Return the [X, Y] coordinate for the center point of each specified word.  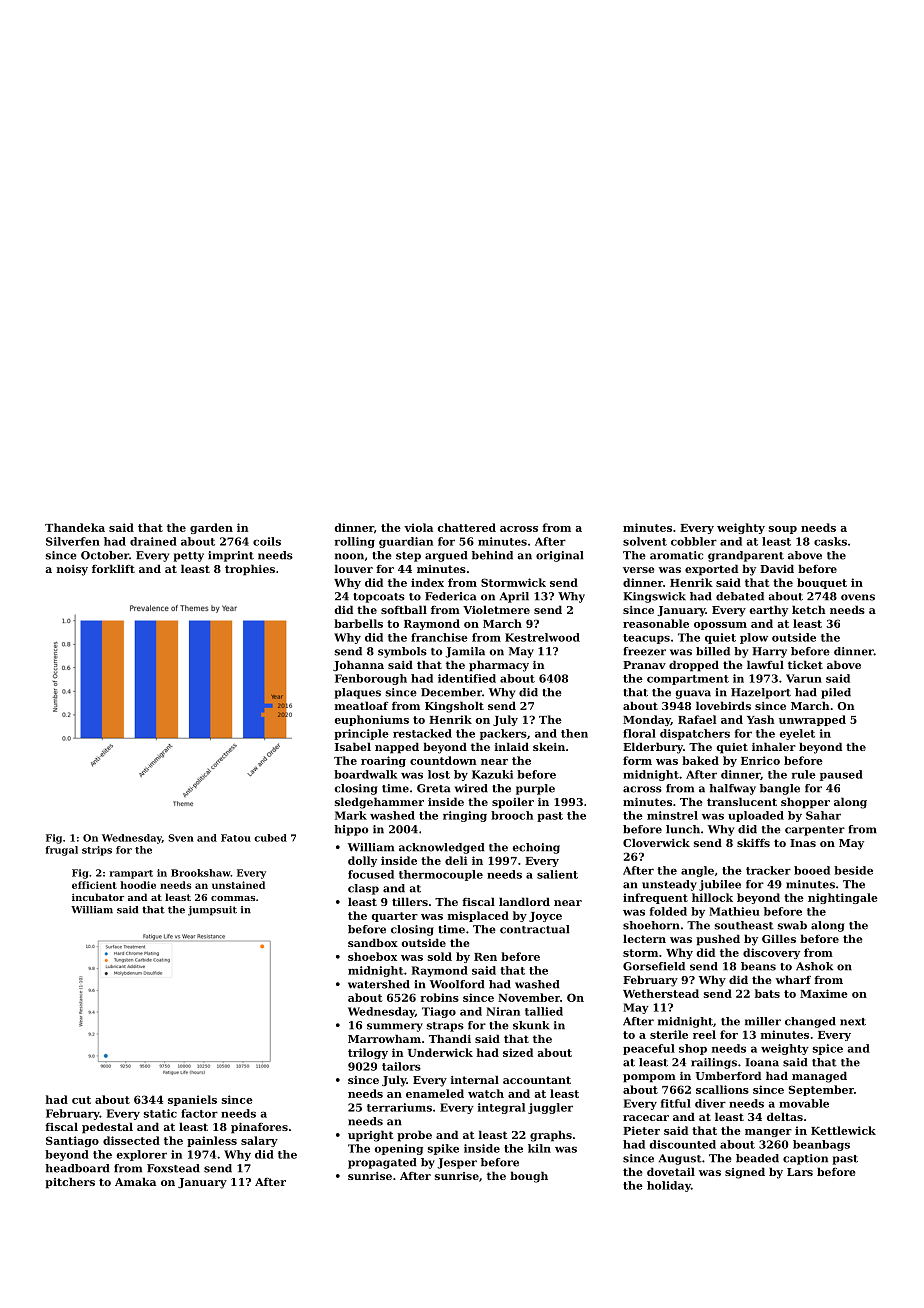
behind [492, 555]
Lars [800, 1172]
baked [700, 760]
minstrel [672, 815]
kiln [539, 1148]
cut [81, 1100]
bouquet [822, 583]
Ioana [762, 1062]
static [160, 1113]
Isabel [353, 746]
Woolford [457, 984]
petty [188, 557]
